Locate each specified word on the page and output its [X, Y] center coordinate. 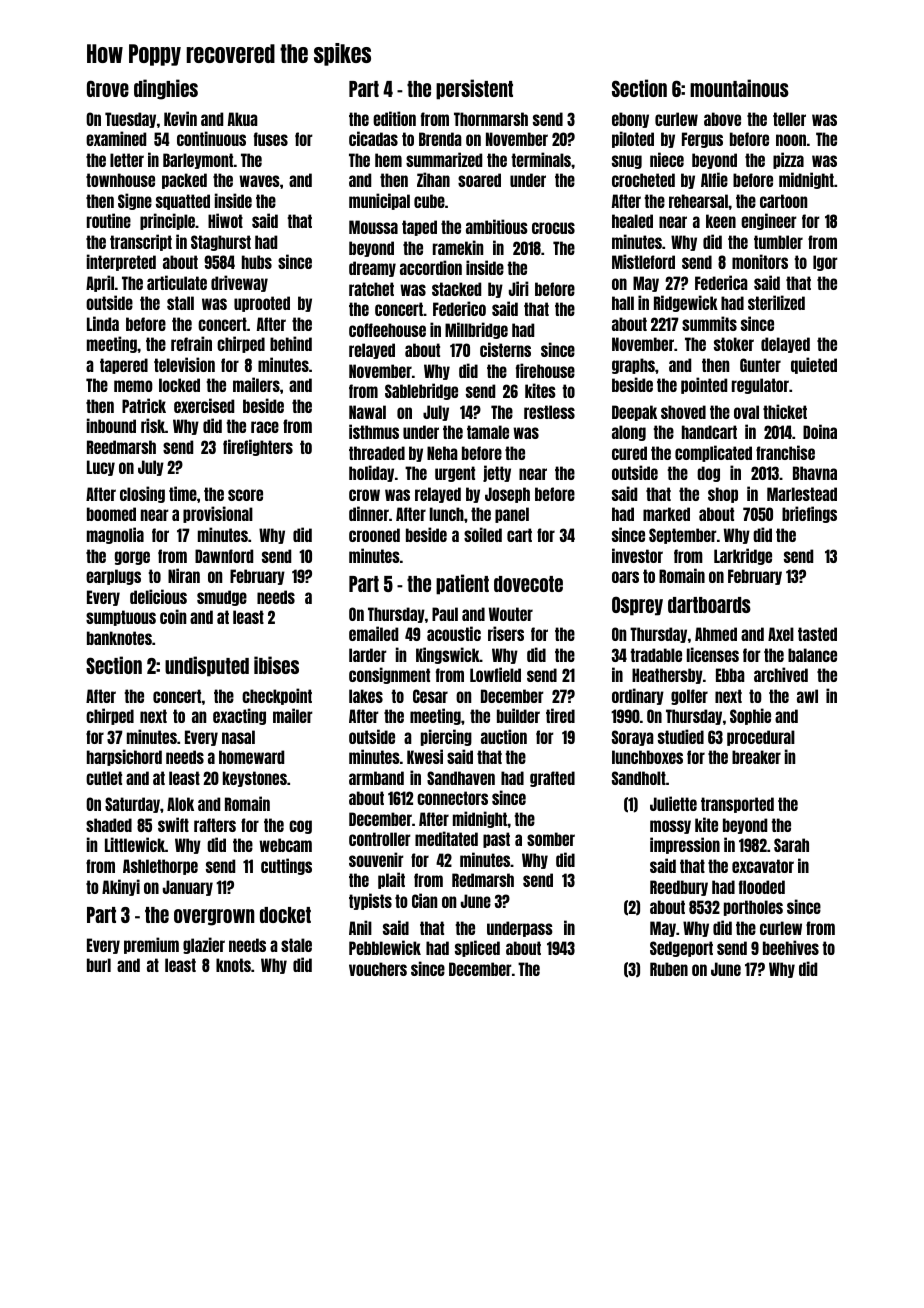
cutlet [104, 778]
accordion [431, 267]
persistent [474, 89]
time [183, 493]
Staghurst [221, 243]
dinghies [166, 89]
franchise [785, 452]
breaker [756, 757]
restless [549, 412]
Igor [825, 263]
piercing [446, 737]
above [722, 119]
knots [233, 965]
